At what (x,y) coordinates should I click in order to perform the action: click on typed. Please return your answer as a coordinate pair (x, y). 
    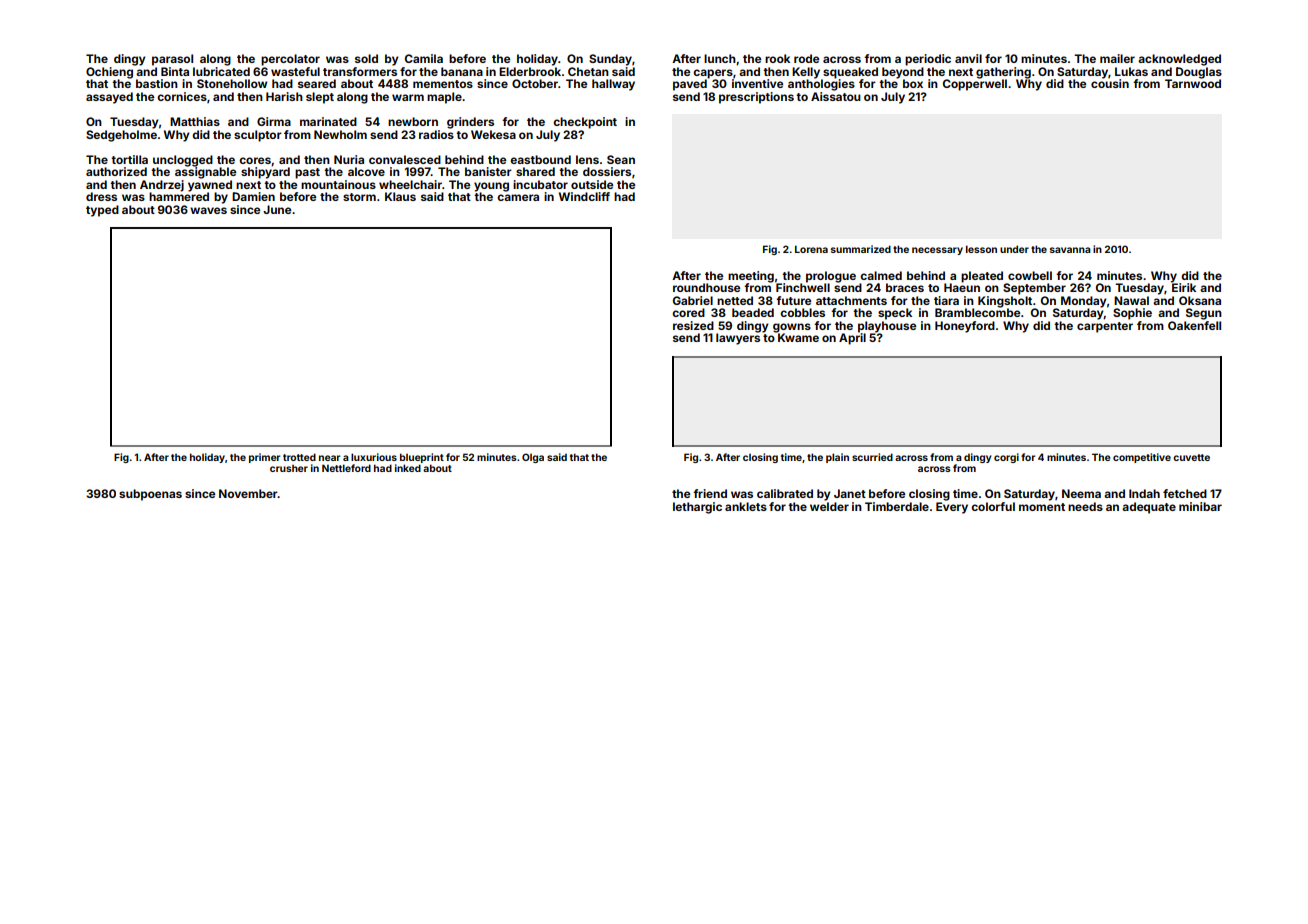
    Looking at the image, I should click on (102, 211).
